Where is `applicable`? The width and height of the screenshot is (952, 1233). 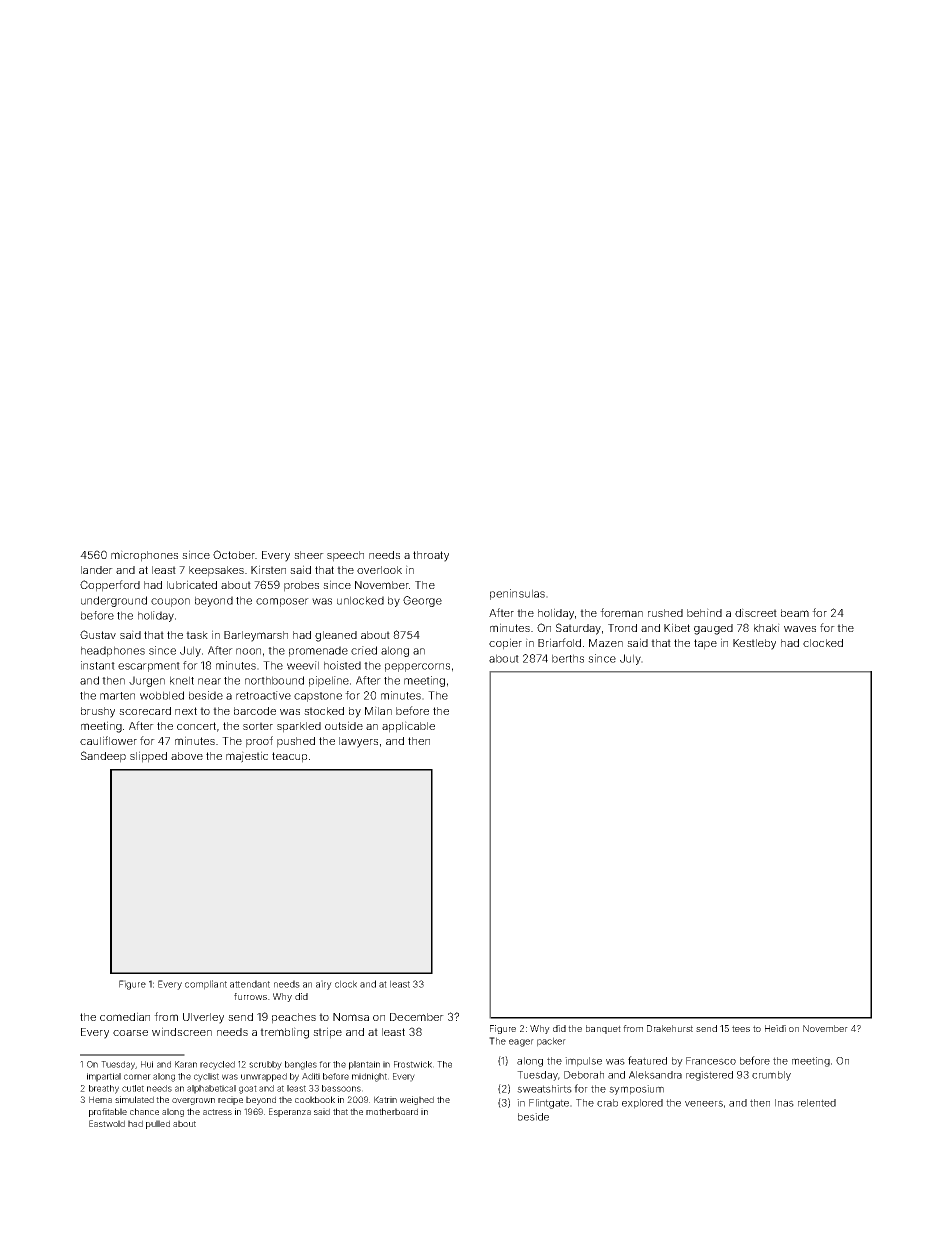
applicable is located at coordinates (408, 727).
